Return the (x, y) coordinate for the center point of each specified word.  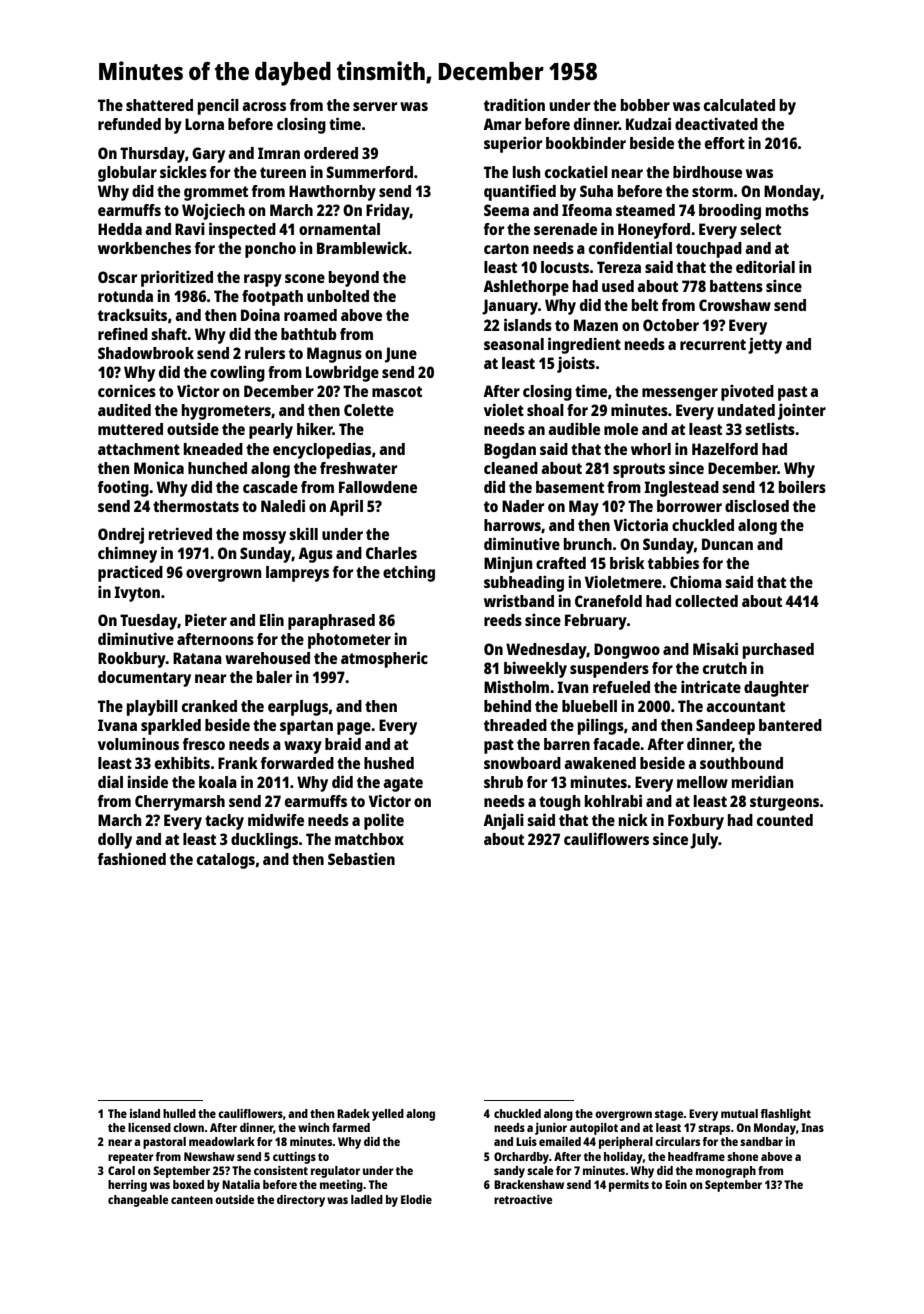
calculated (739, 105)
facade (616, 744)
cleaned (511, 468)
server (375, 106)
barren (567, 744)
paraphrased (331, 622)
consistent (281, 1170)
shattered (159, 105)
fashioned (132, 858)
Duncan (727, 544)
